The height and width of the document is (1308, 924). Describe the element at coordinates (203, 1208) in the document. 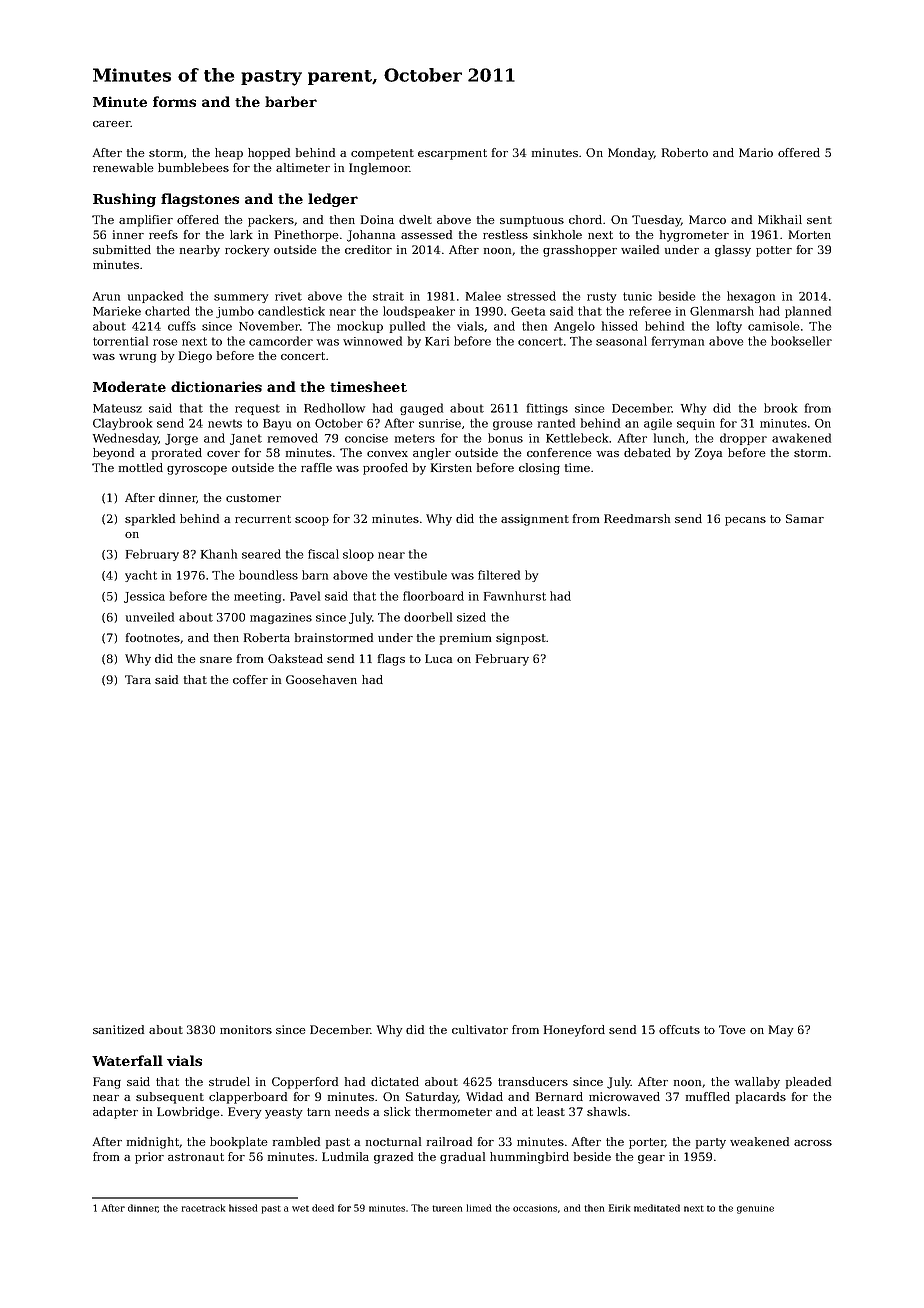

I see `racetrack` at that location.
